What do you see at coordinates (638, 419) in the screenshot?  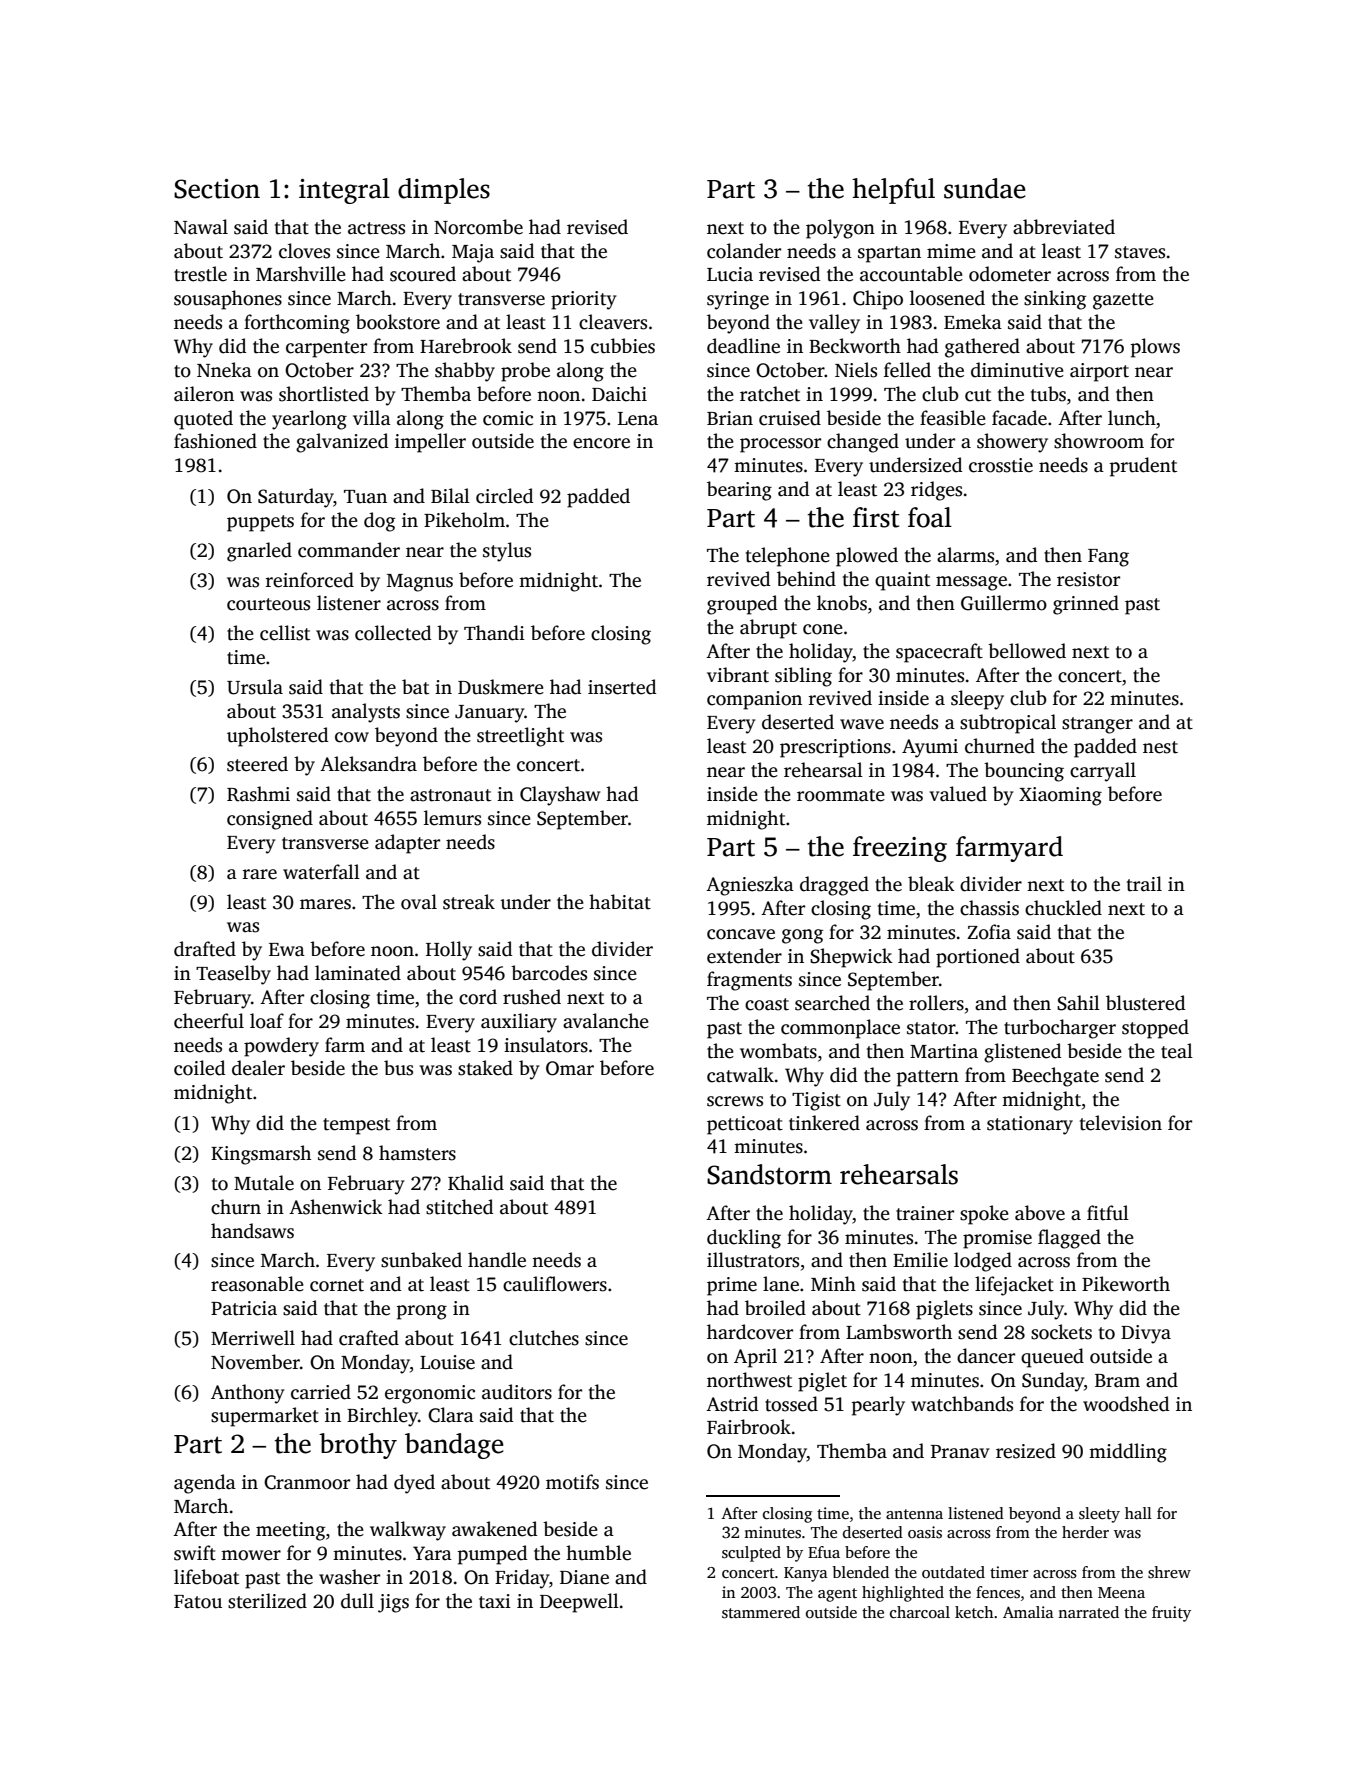 I see `Lena` at bounding box center [638, 419].
